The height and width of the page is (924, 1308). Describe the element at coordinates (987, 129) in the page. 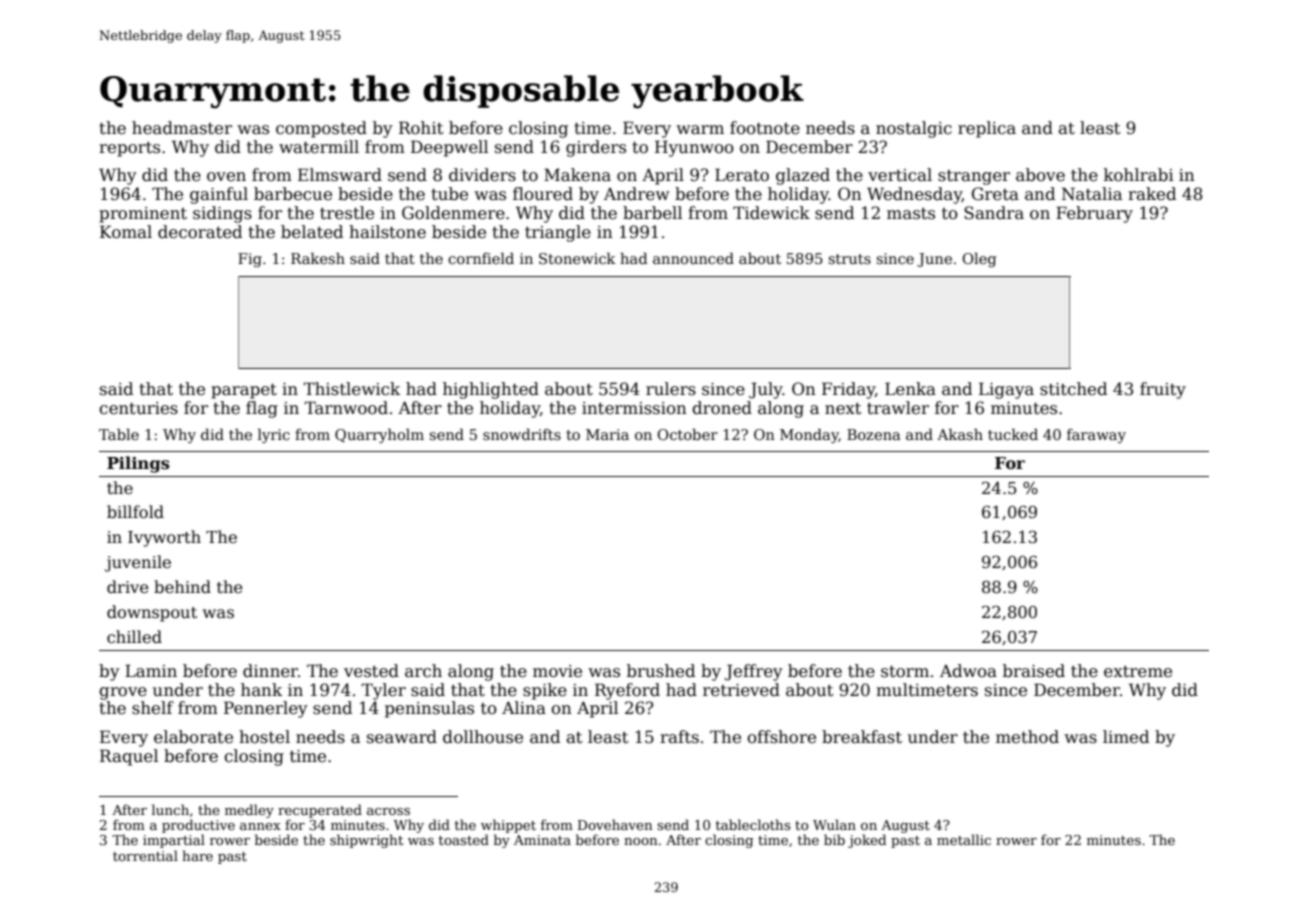

I see `replica` at that location.
